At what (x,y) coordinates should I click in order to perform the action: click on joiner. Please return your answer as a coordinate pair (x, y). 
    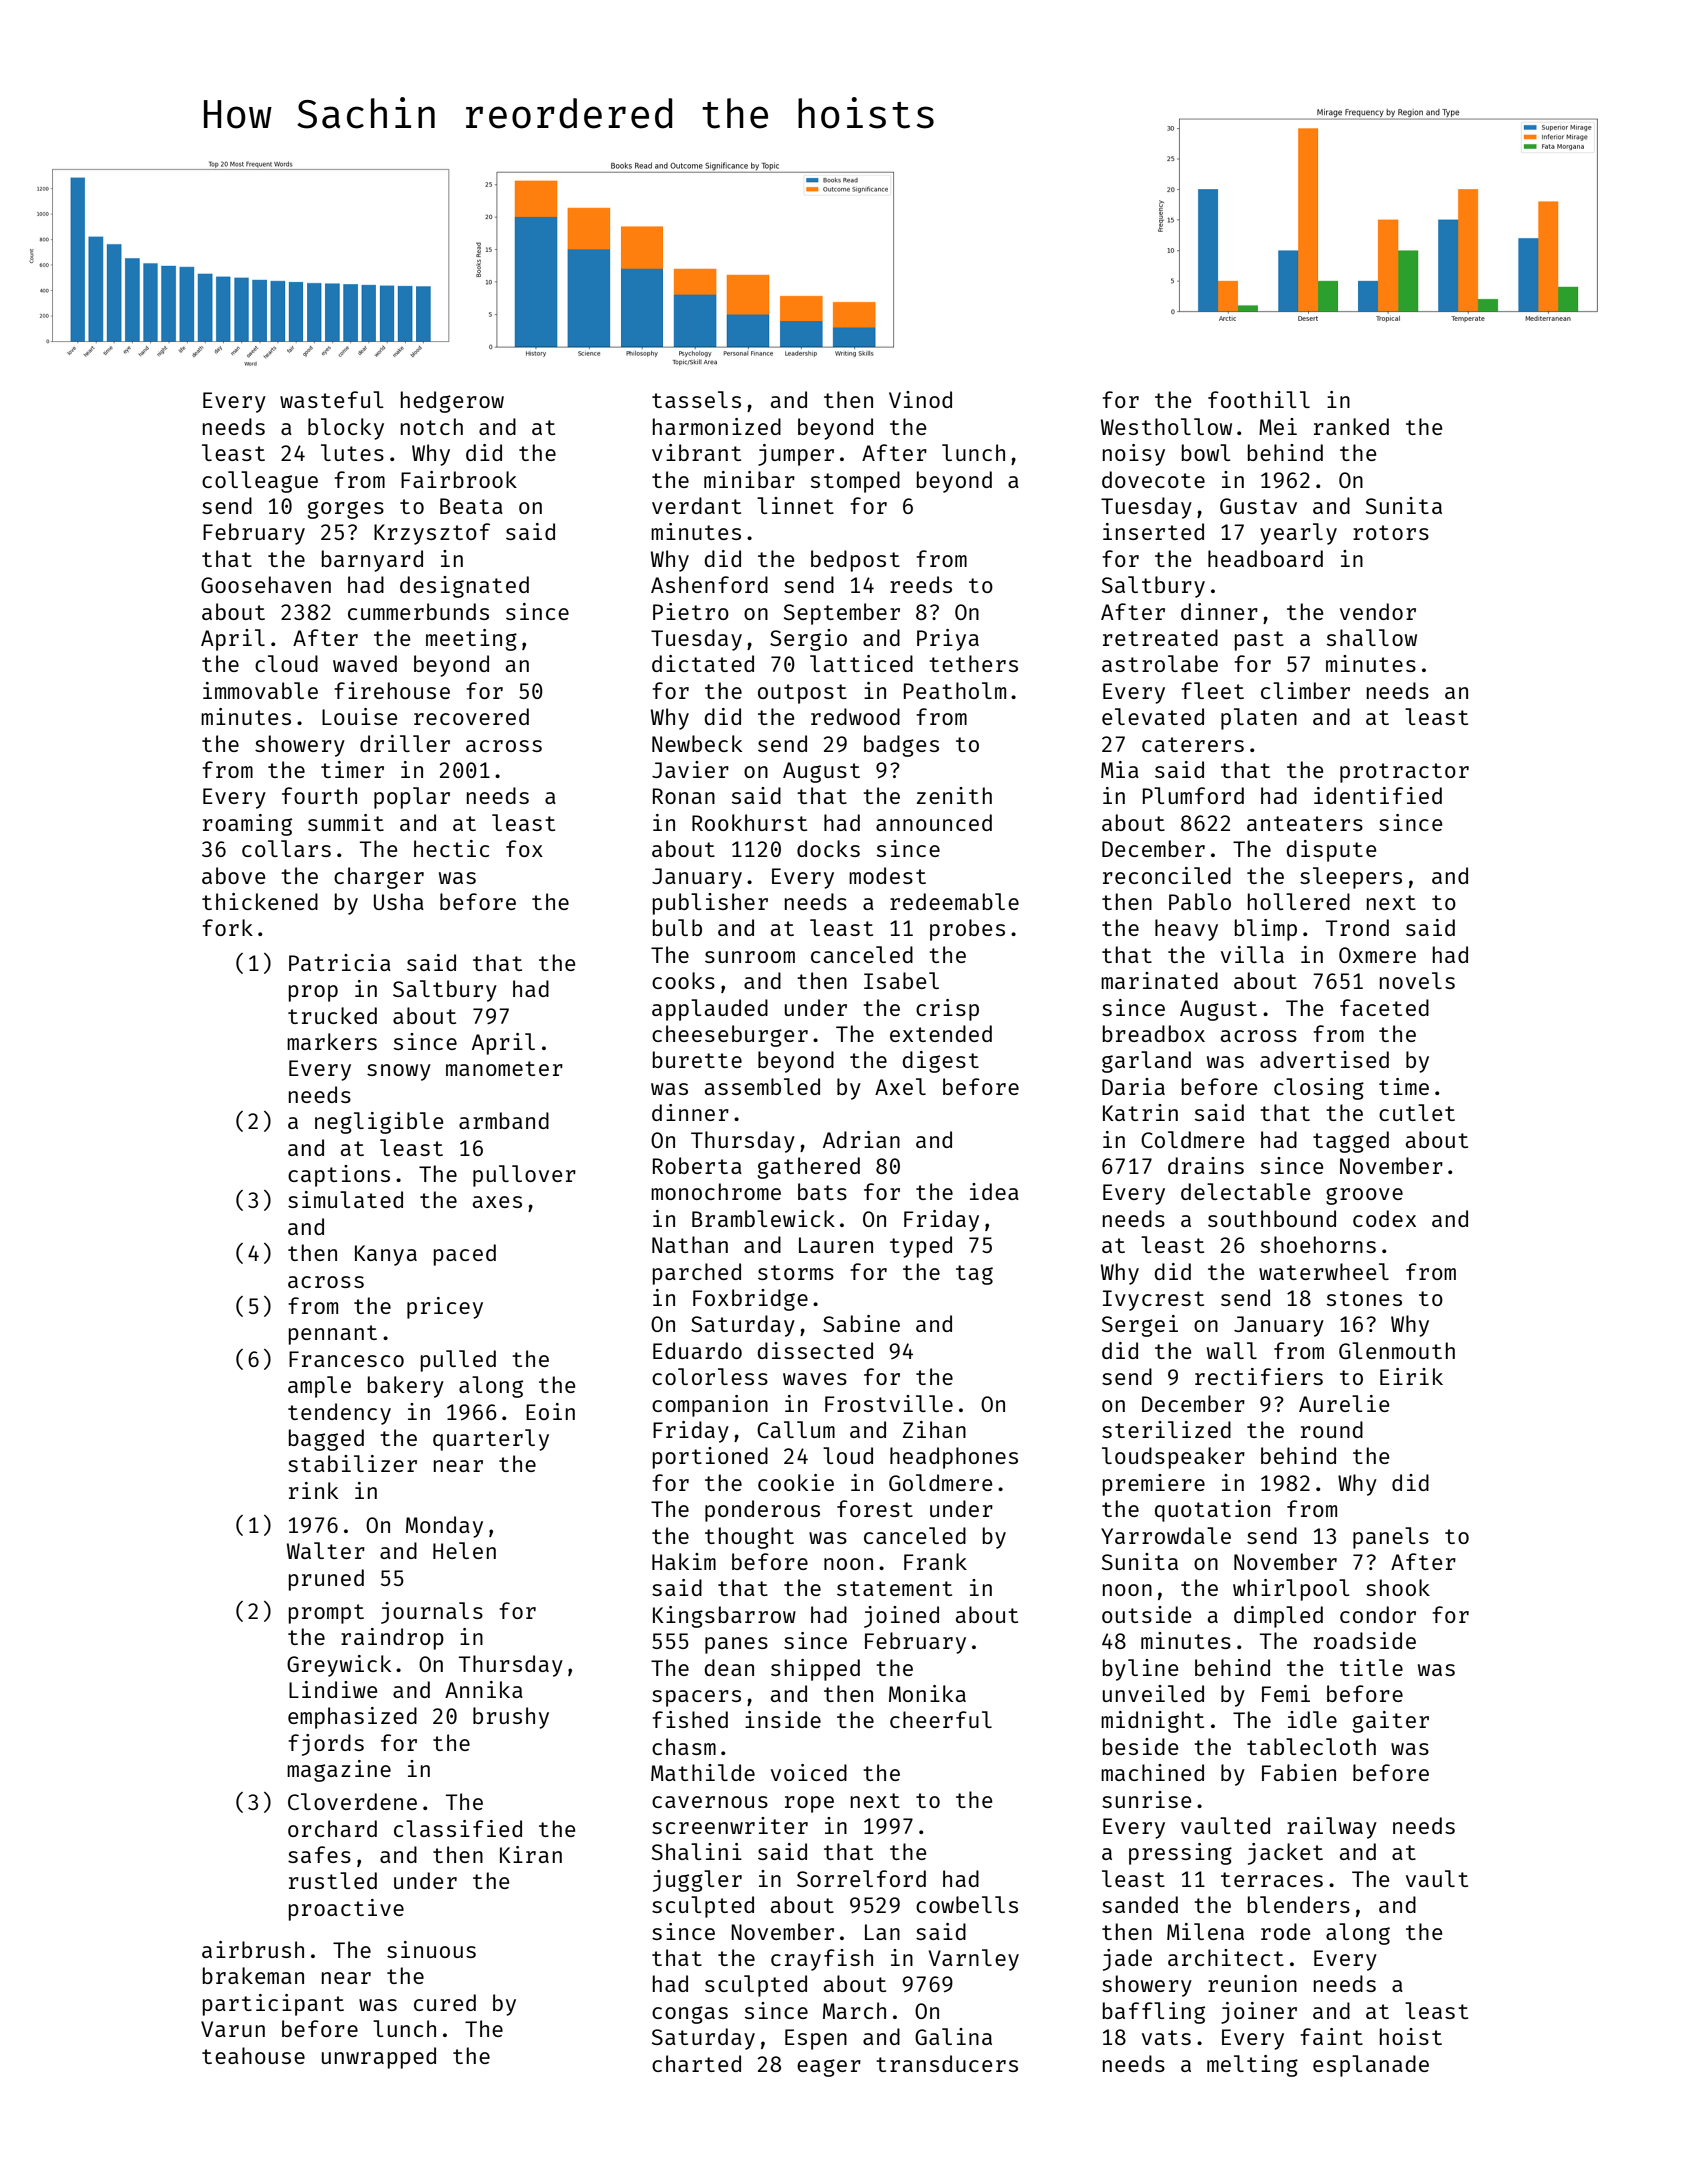
    Looking at the image, I should click on (1259, 2013).
